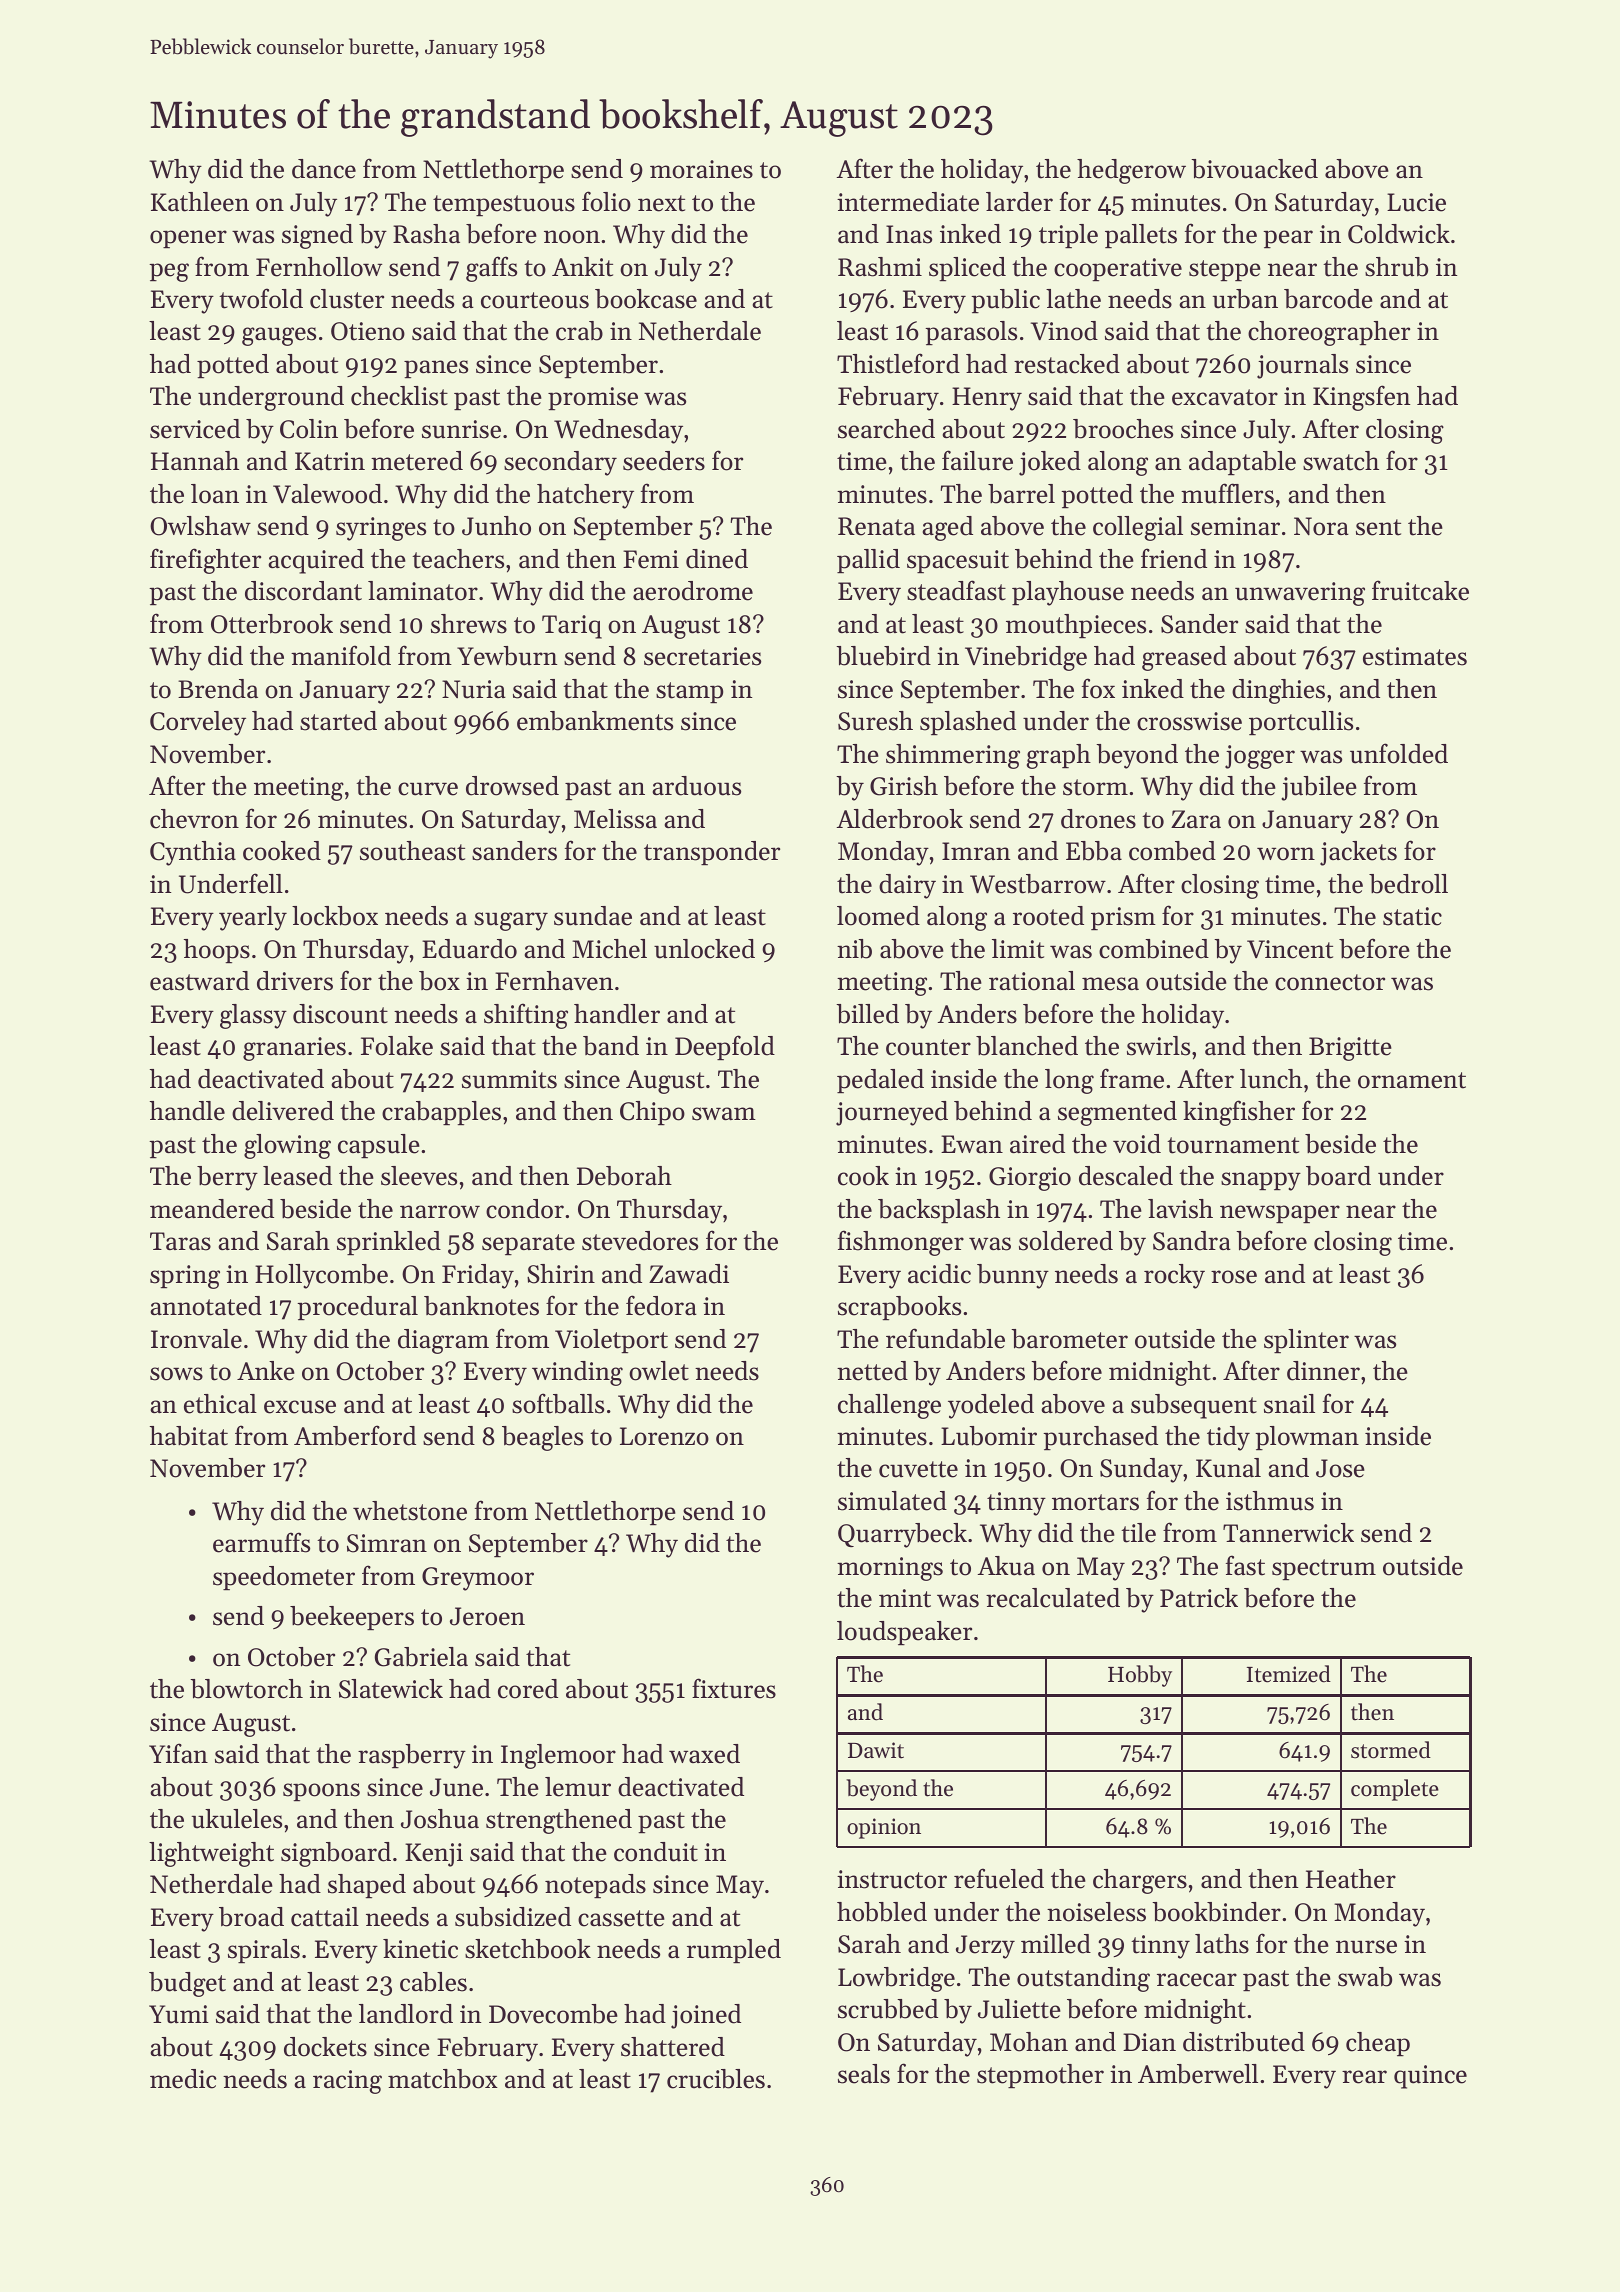 The width and height of the page is (1620, 2292). Describe the element at coordinates (211, 1854) in the page. I see `lightweight` at that location.
